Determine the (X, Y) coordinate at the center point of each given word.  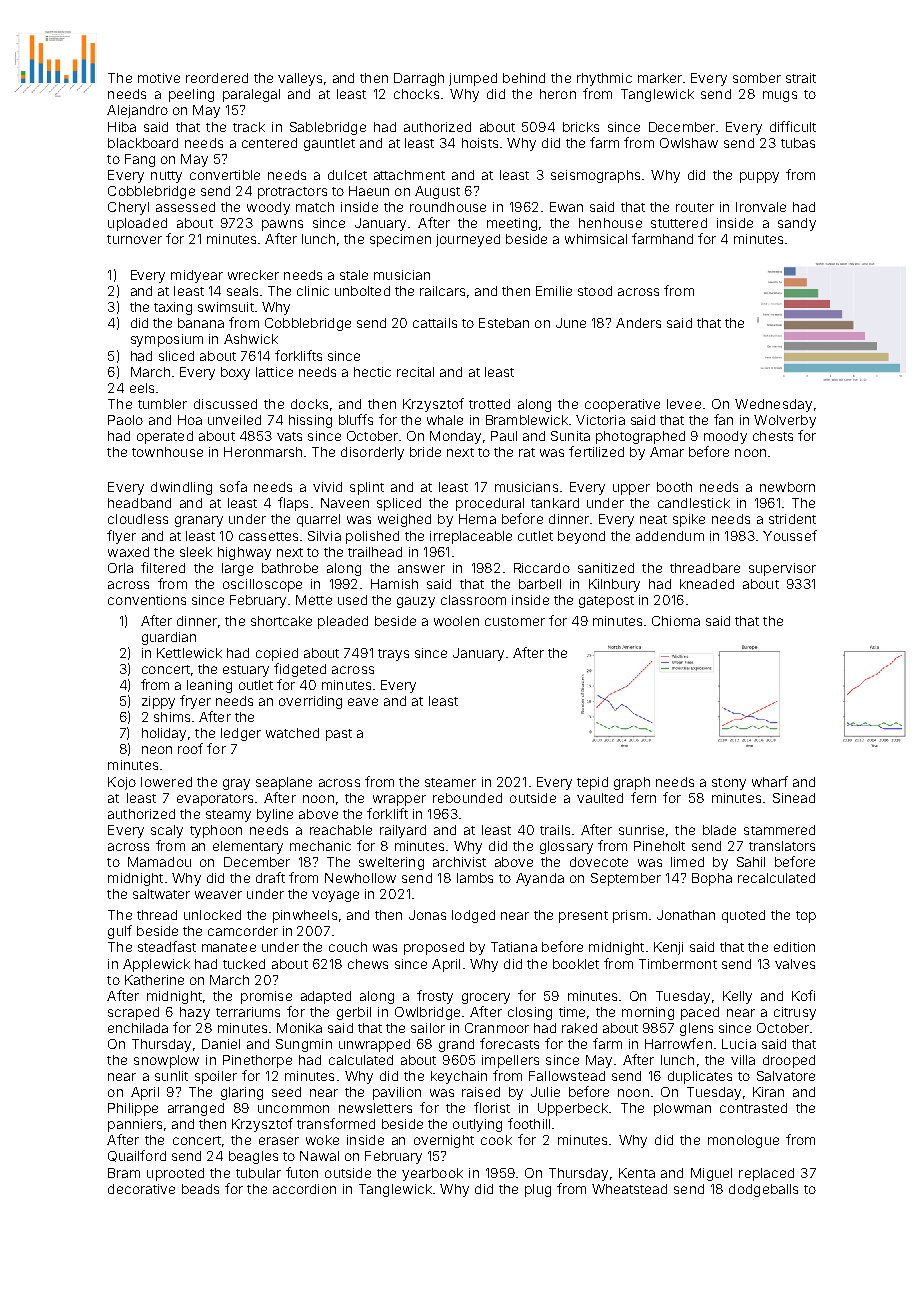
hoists (480, 143)
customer (515, 621)
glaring (242, 1093)
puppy (759, 177)
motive (159, 78)
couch (348, 947)
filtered (163, 567)
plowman (682, 1109)
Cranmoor (497, 1028)
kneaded (707, 584)
